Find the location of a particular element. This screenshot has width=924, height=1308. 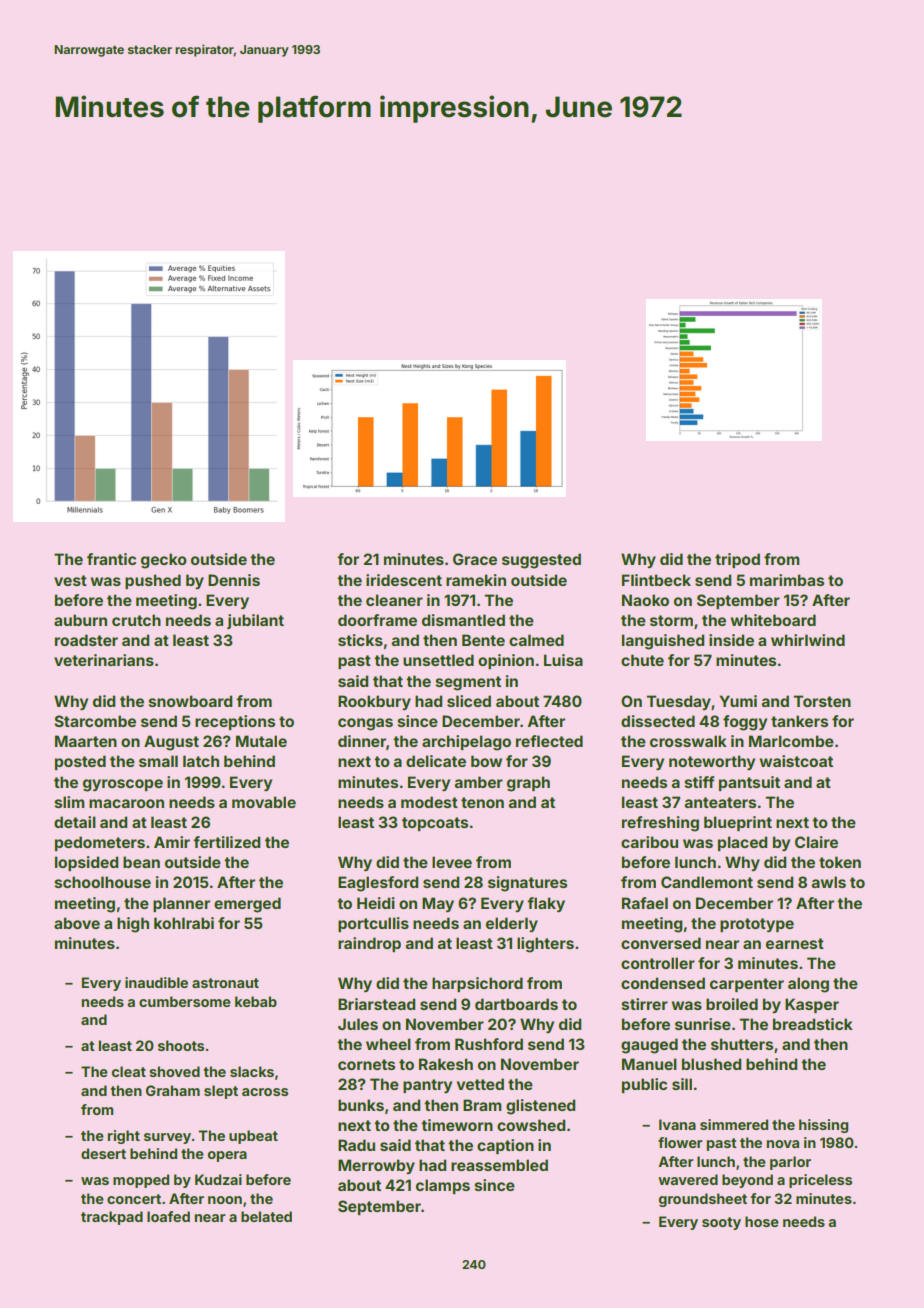

Rookbury is located at coordinates (374, 702).
